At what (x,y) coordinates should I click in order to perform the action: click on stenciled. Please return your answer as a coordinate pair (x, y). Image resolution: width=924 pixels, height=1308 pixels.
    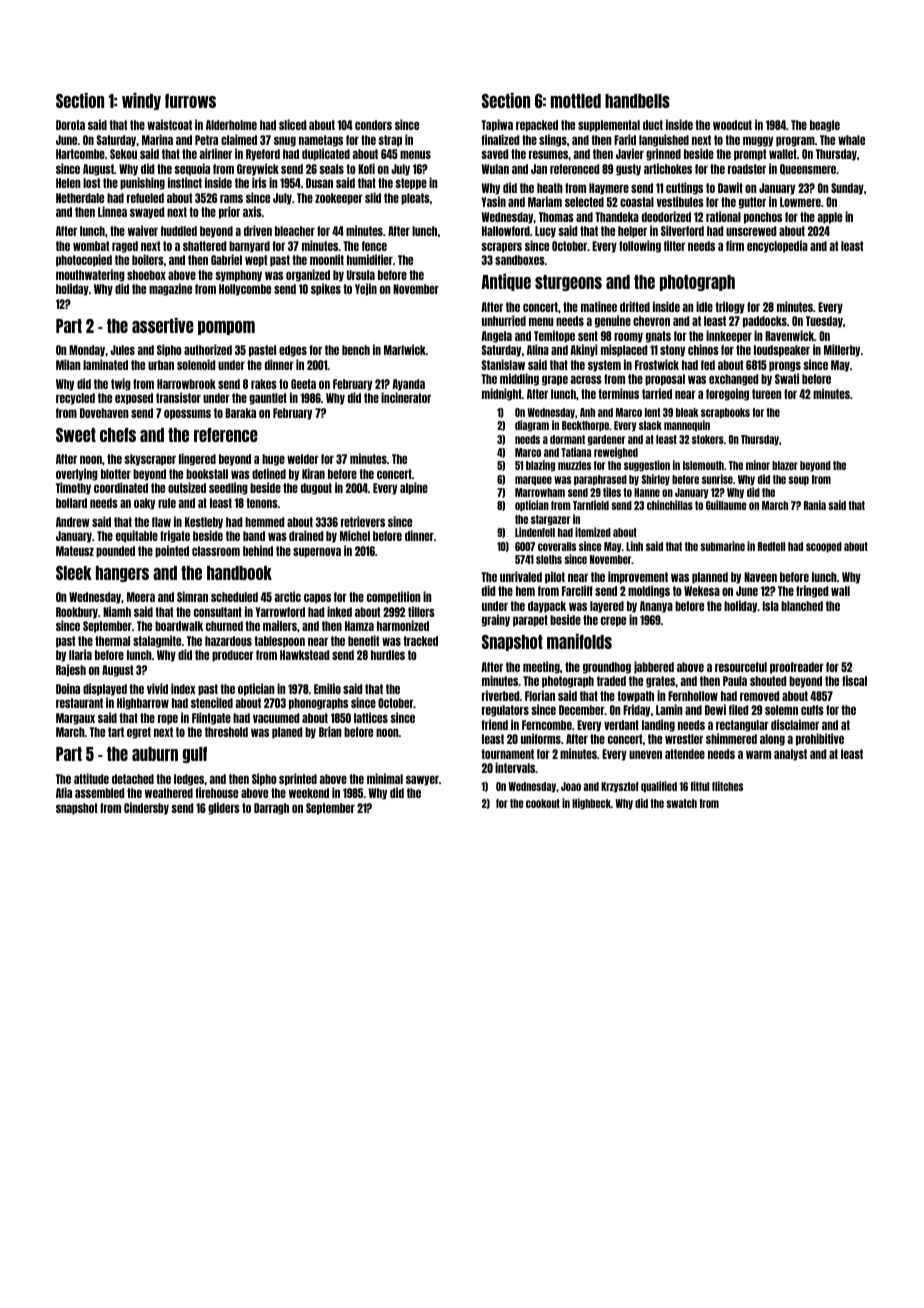
    Looking at the image, I should click on (212, 702).
